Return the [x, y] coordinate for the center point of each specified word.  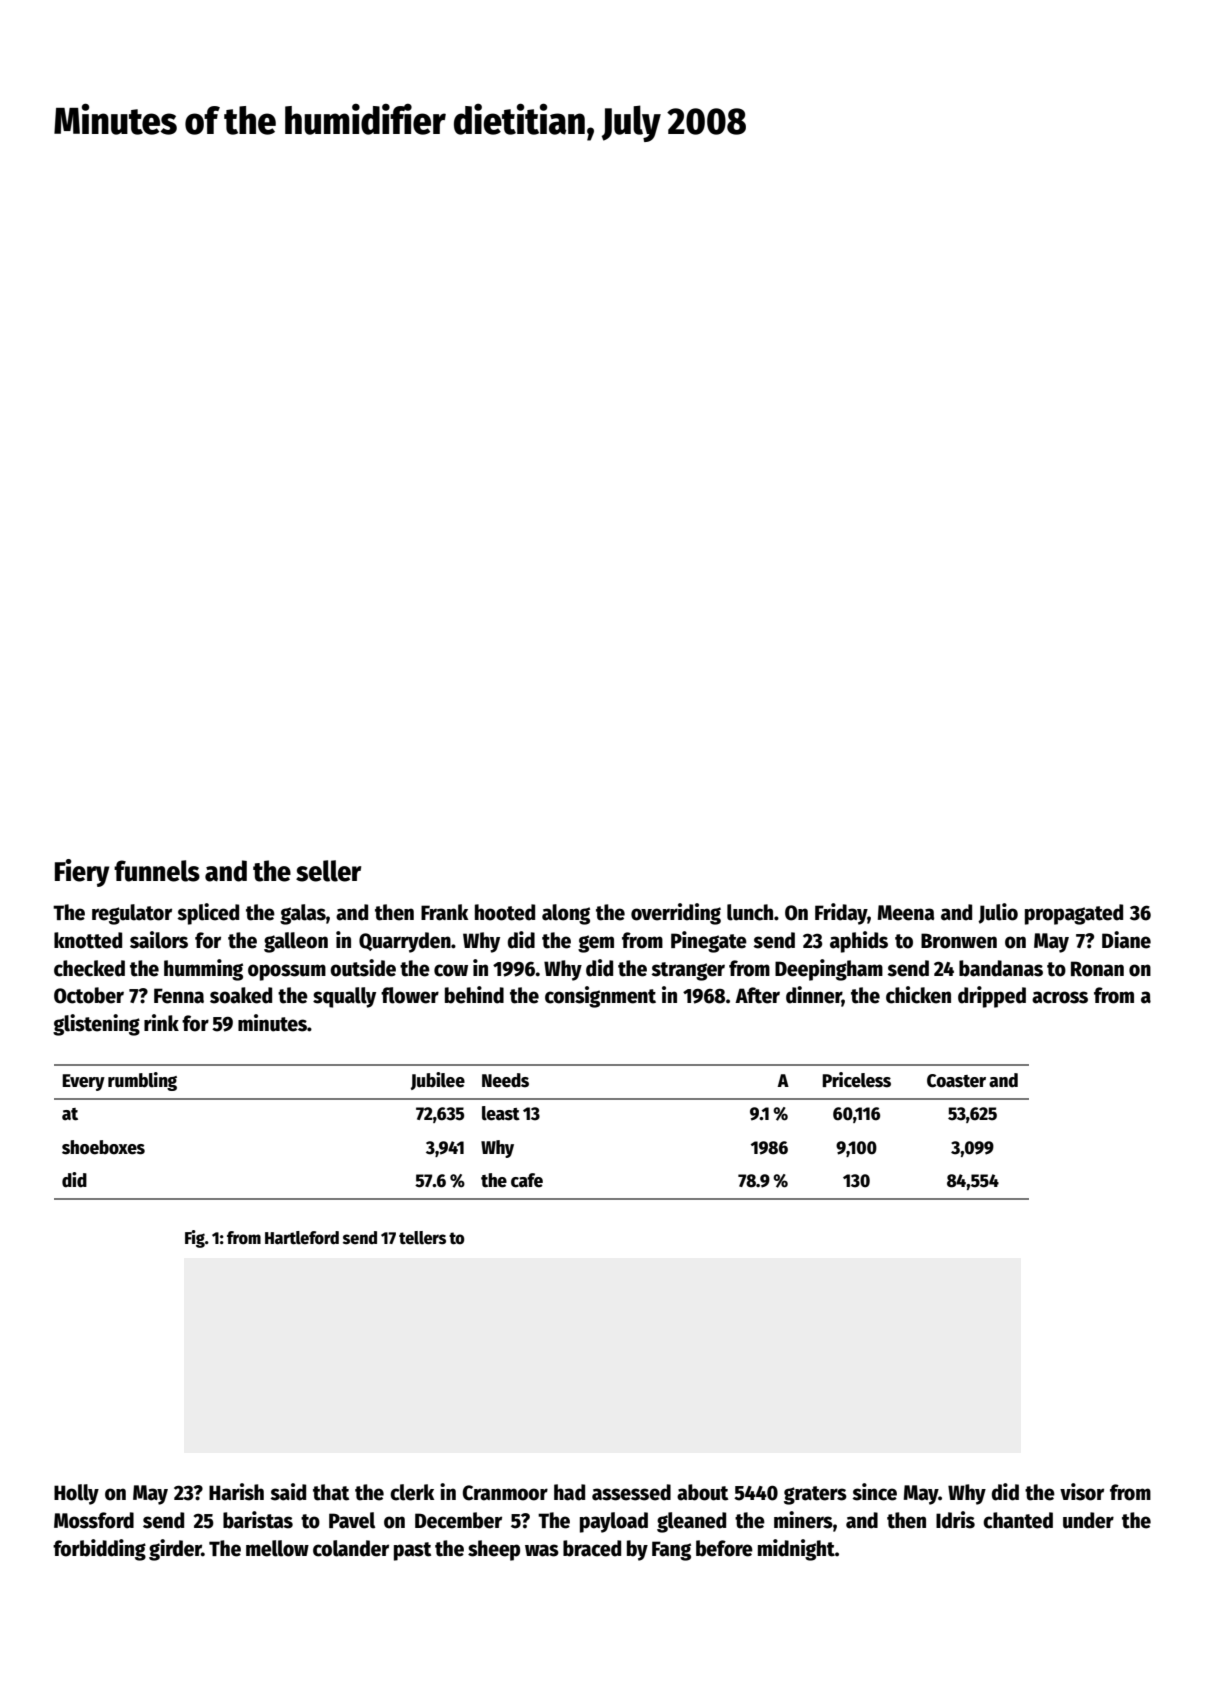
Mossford [94, 1520]
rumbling [142, 1081]
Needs [505, 1080]
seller [328, 871]
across [1060, 997]
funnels [157, 871]
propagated [1074, 914]
